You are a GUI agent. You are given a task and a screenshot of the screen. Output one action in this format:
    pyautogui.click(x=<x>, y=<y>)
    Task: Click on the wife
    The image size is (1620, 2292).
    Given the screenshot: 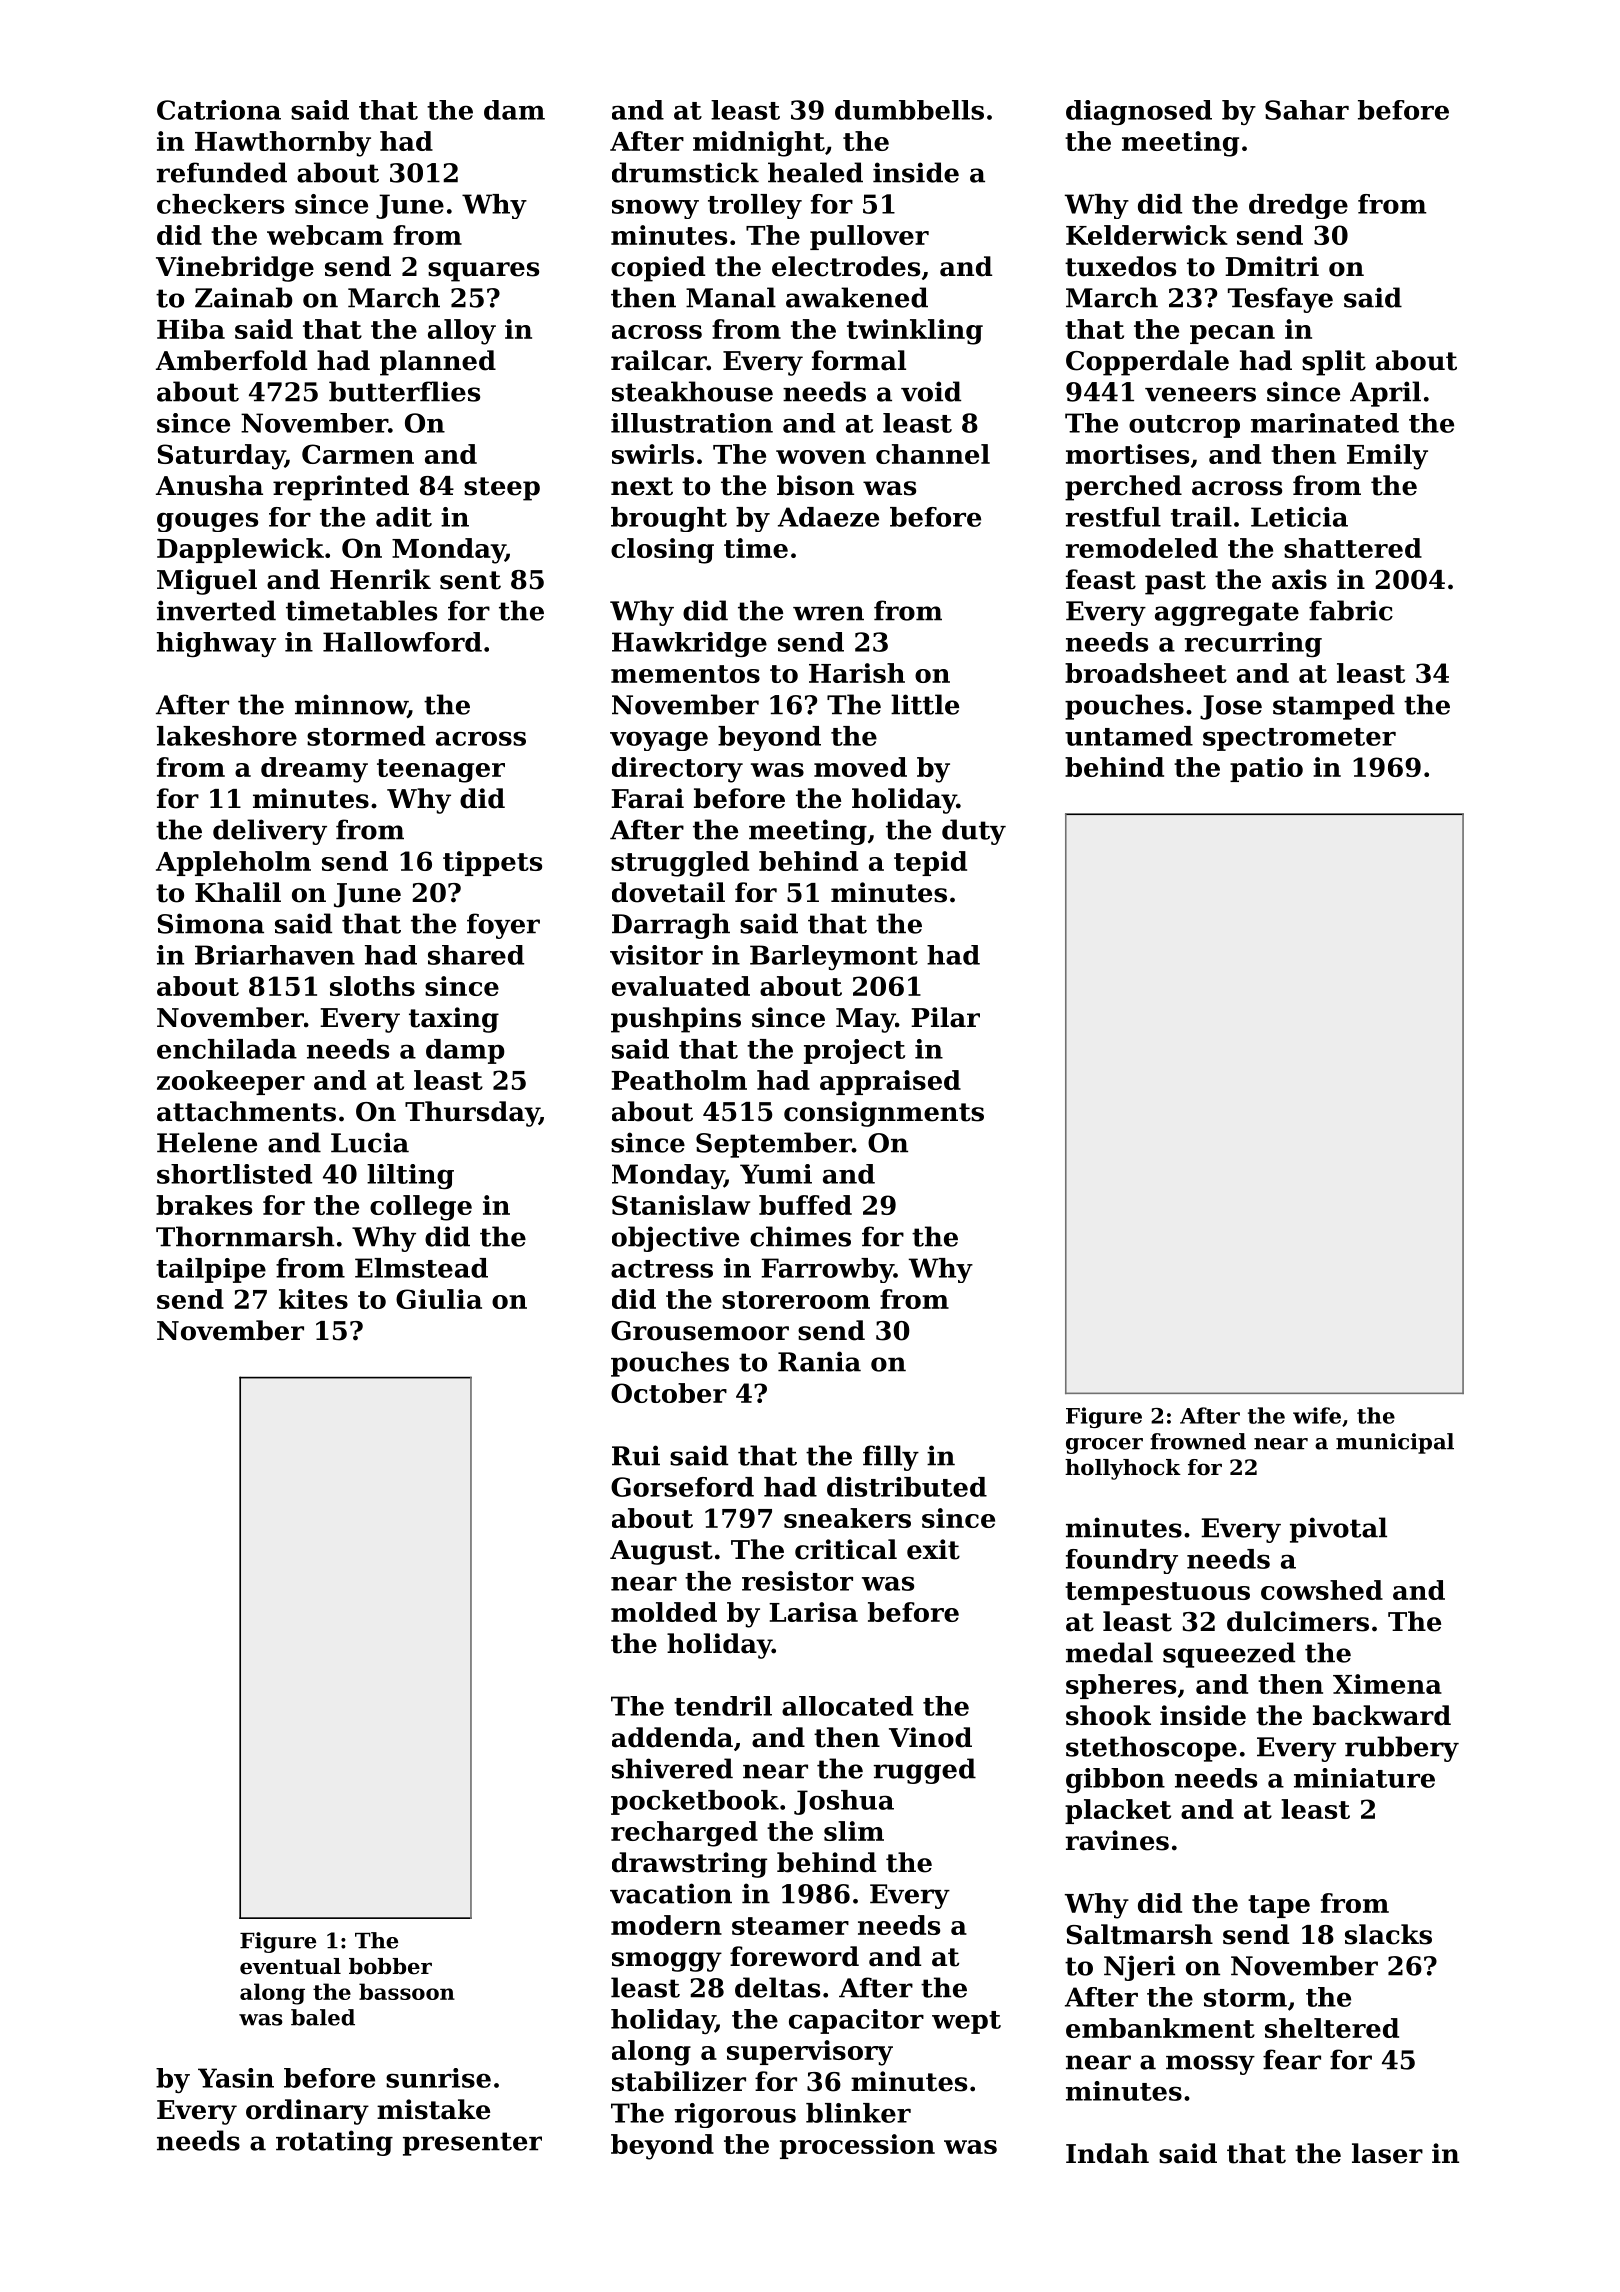 What is the action you would take?
    pyautogui.click(x=1317, y=1415)
